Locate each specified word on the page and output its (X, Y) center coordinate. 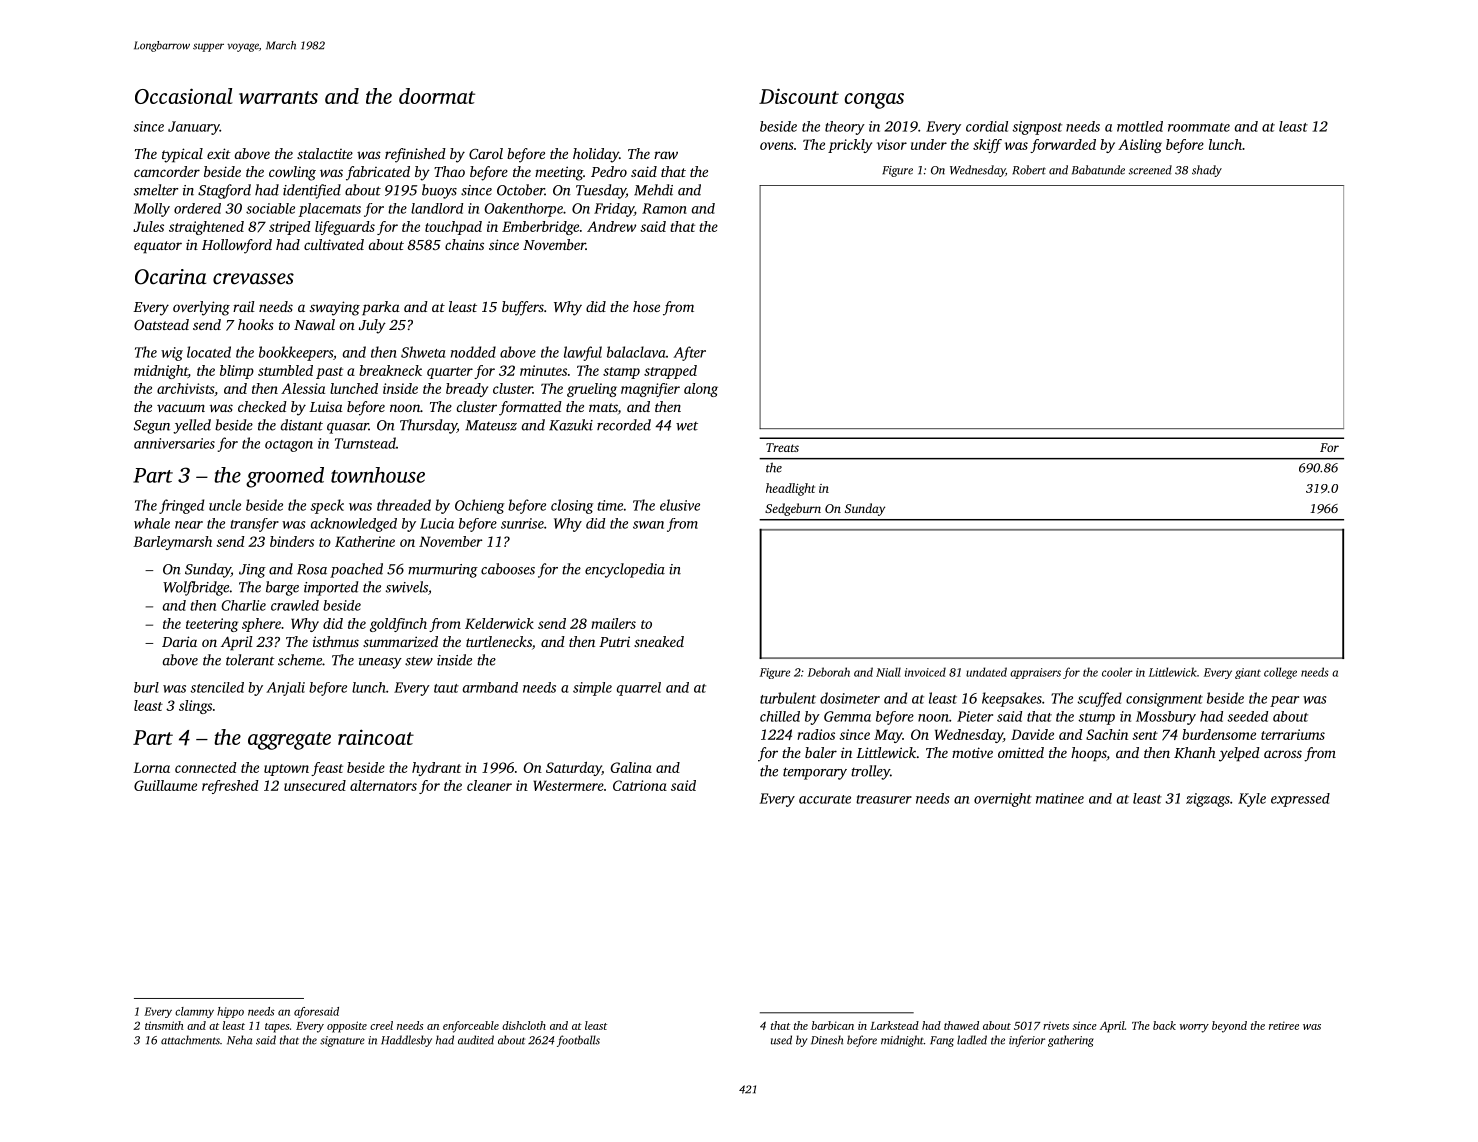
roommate (1199, 127)
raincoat (376, 737)
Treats (782, 447)
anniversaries (174, 443)
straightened (206, 228)
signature (342, 1041)
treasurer (884, 799)
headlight (790, 489)
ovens (777, 146)
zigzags (1208, 800)
